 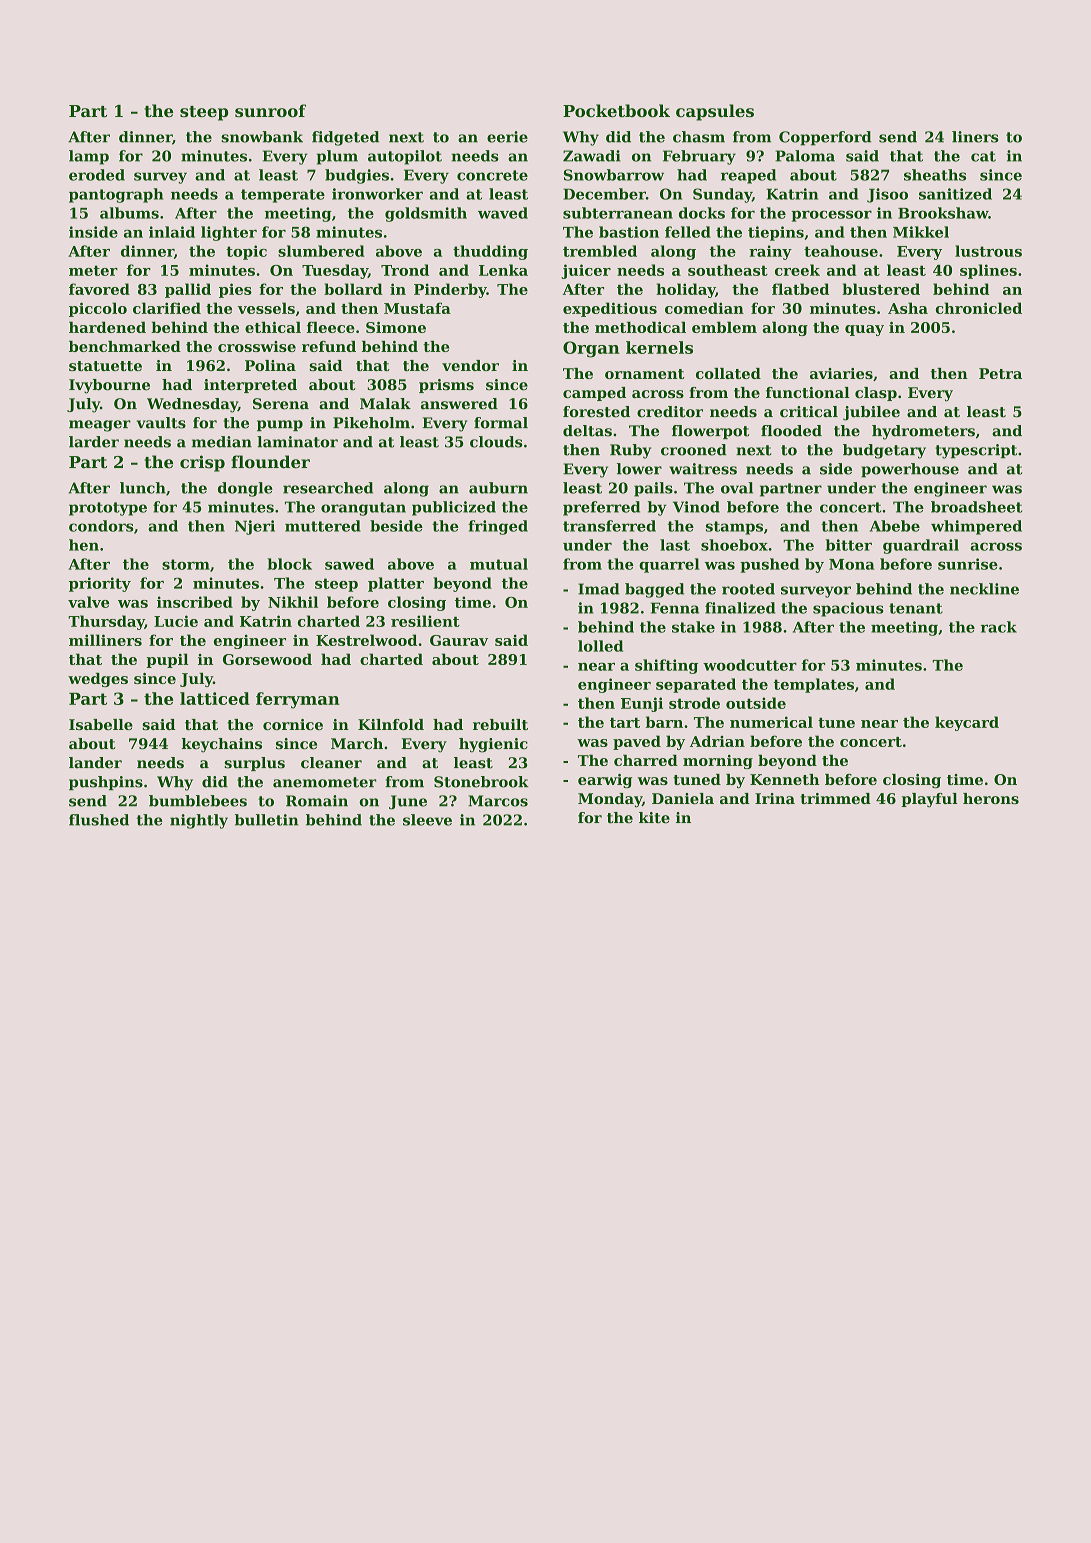 I want to click on slumbered, so click(x=321, y=251).
